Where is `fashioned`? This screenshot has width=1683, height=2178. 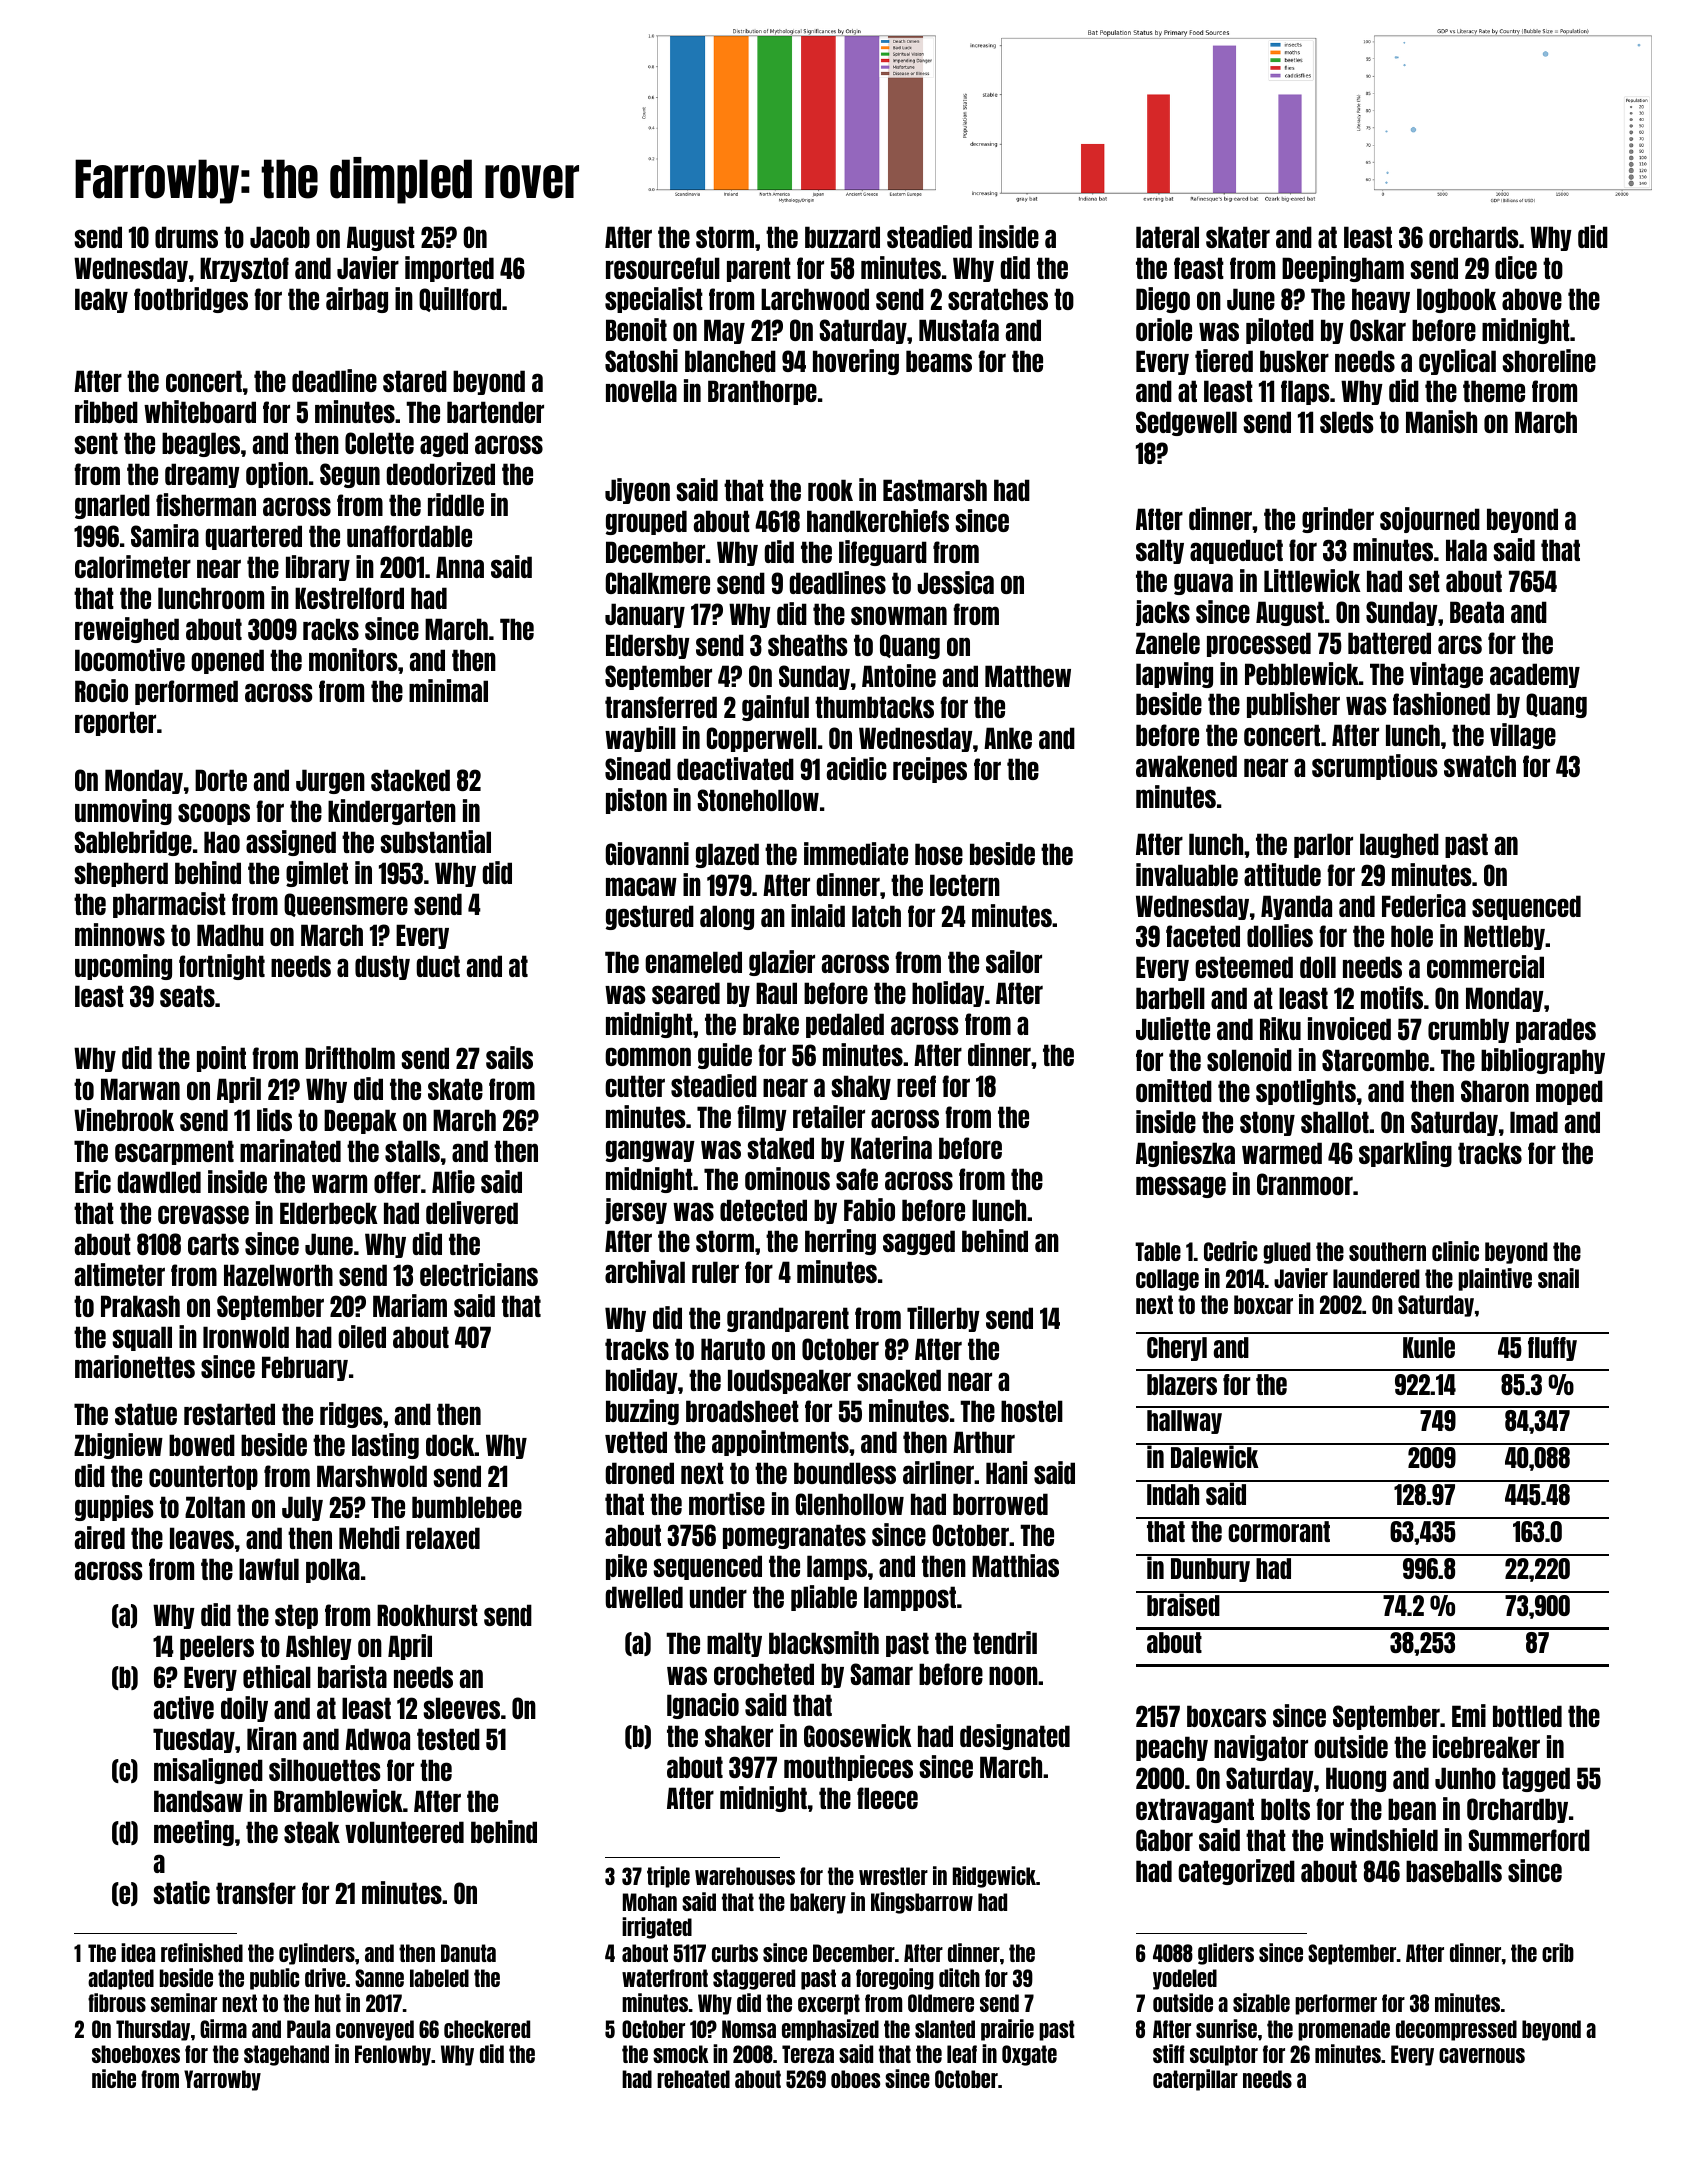 fashioned is located at coordinates (1441, 703).
